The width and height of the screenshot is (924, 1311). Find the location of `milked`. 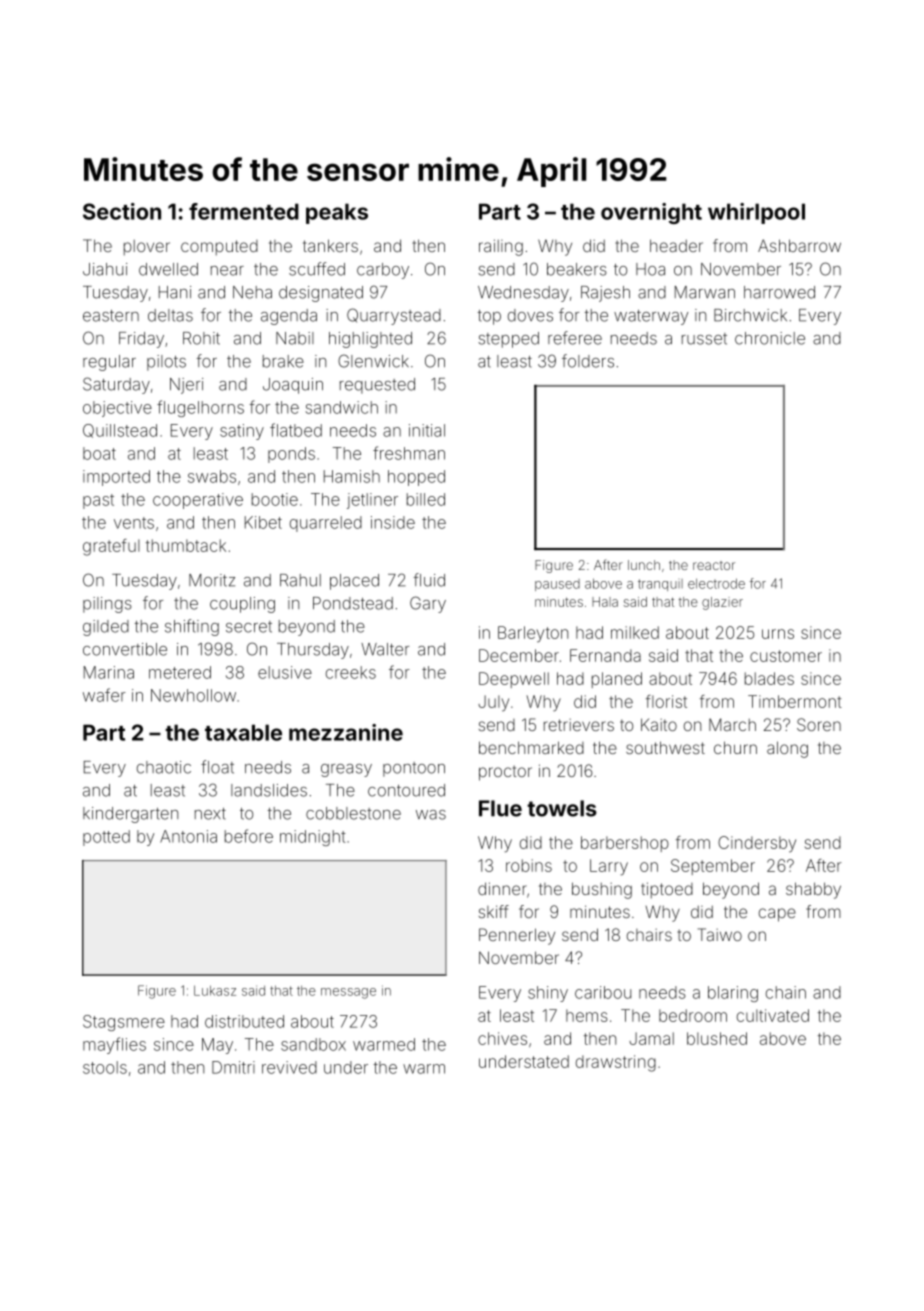

milked is located at coordinates (635, 632).
